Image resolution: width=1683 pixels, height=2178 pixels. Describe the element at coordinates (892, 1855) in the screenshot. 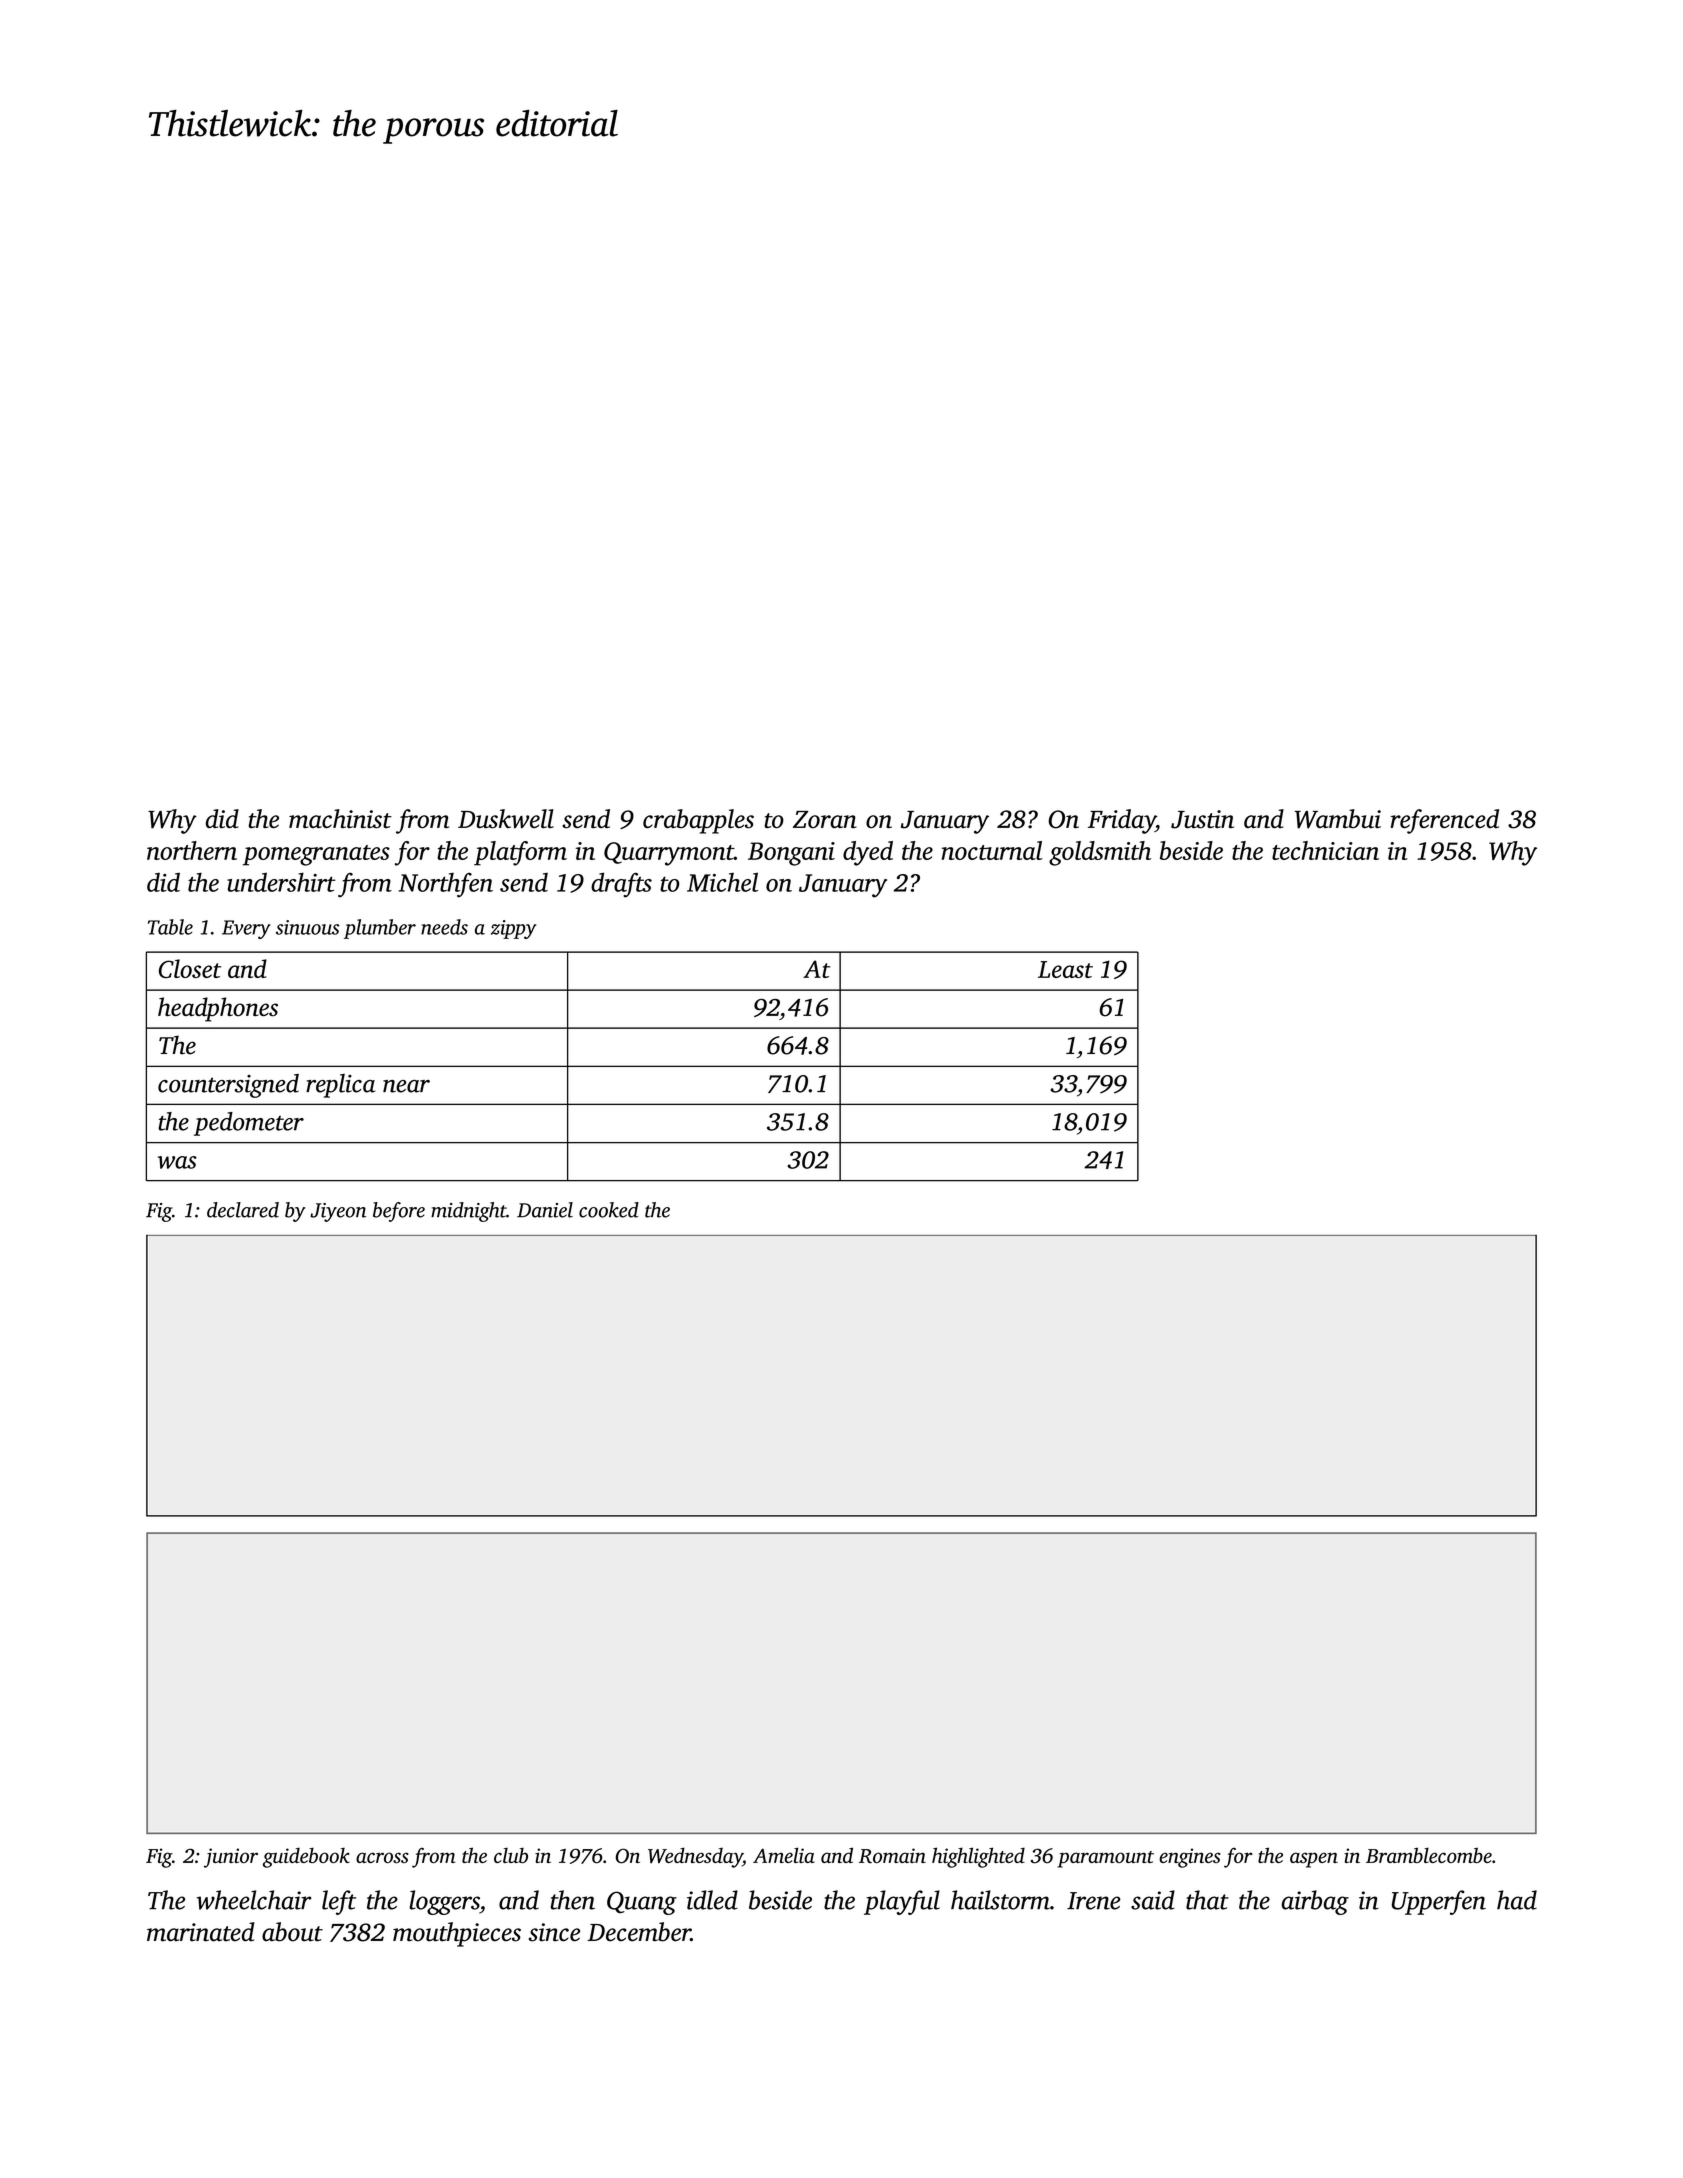

I see `Romain` at that location.
